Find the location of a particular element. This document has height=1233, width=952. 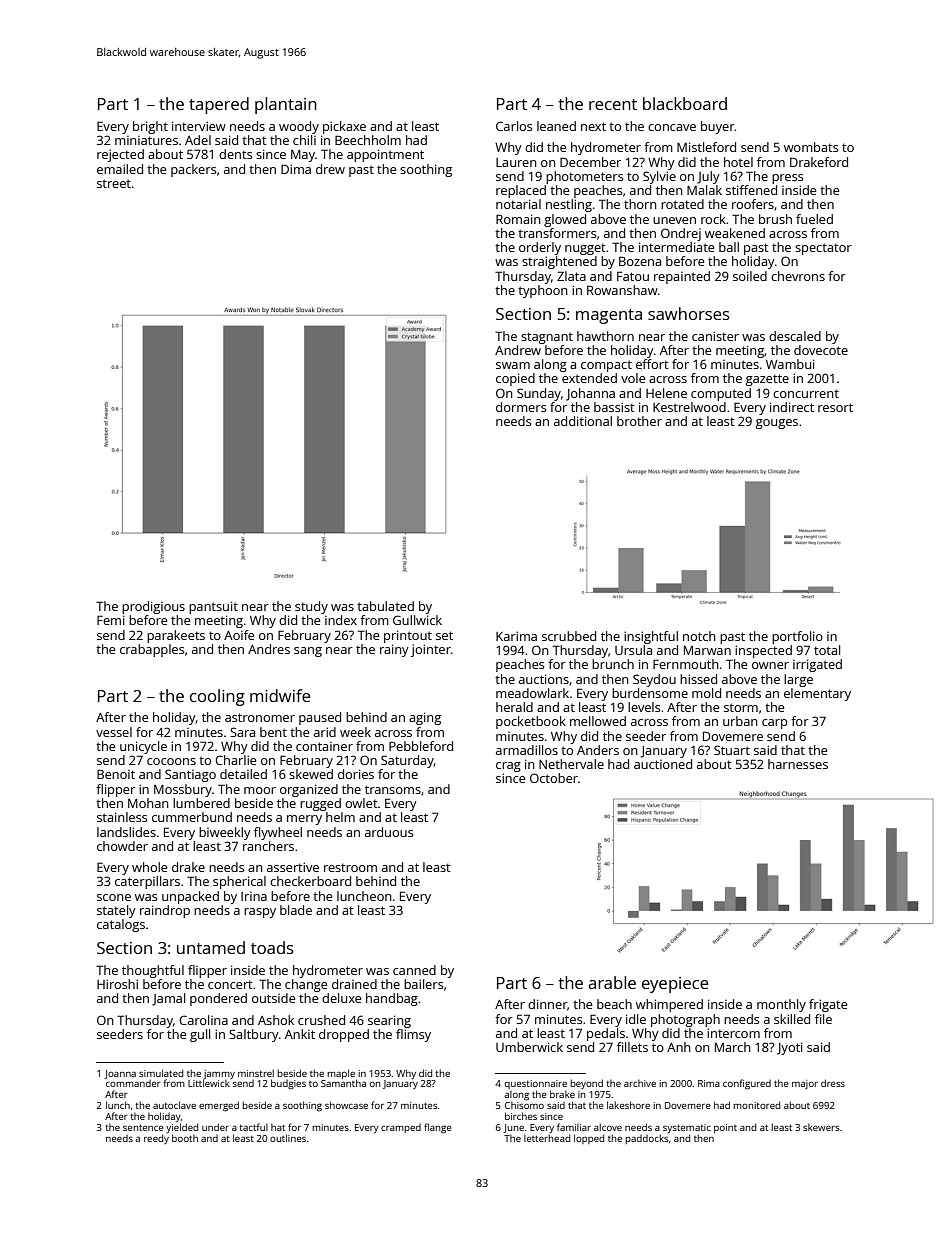

emailed is located at coordinates (120, 169).
